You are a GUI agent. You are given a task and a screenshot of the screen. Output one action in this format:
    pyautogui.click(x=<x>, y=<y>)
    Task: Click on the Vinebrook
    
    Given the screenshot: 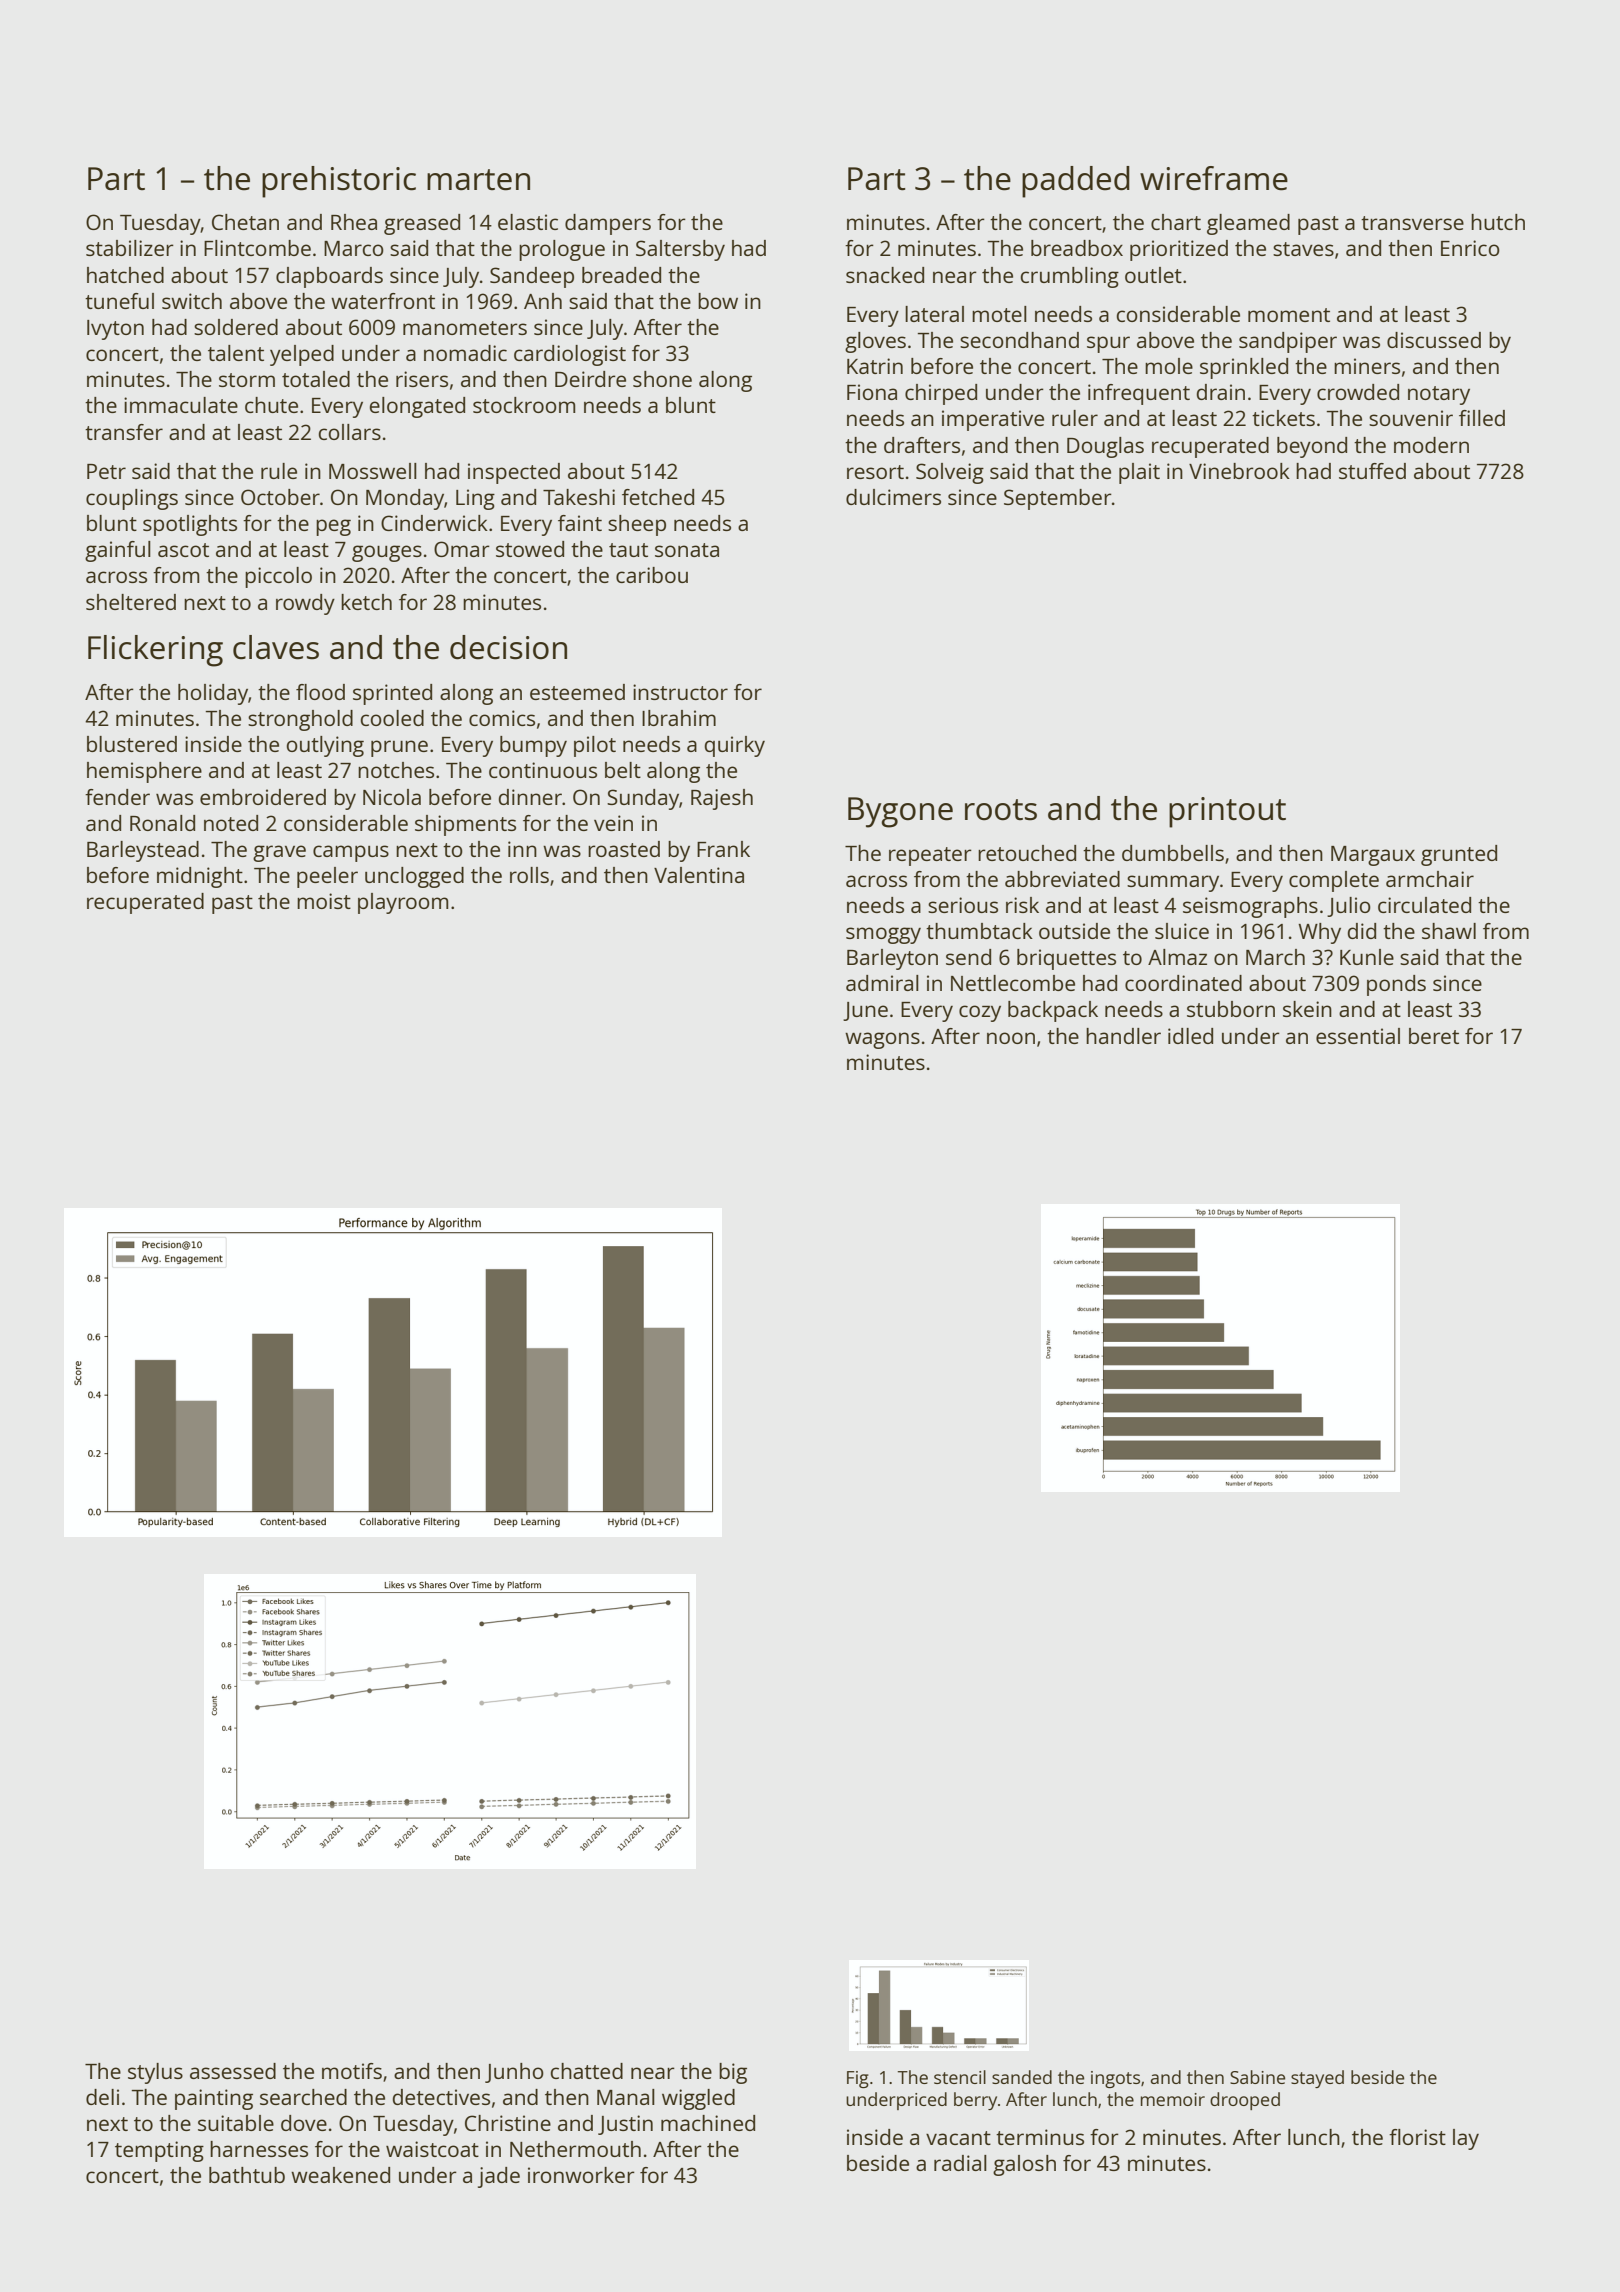 What is the action you would take?
    pyautogui.click(x=1239, y=471)
